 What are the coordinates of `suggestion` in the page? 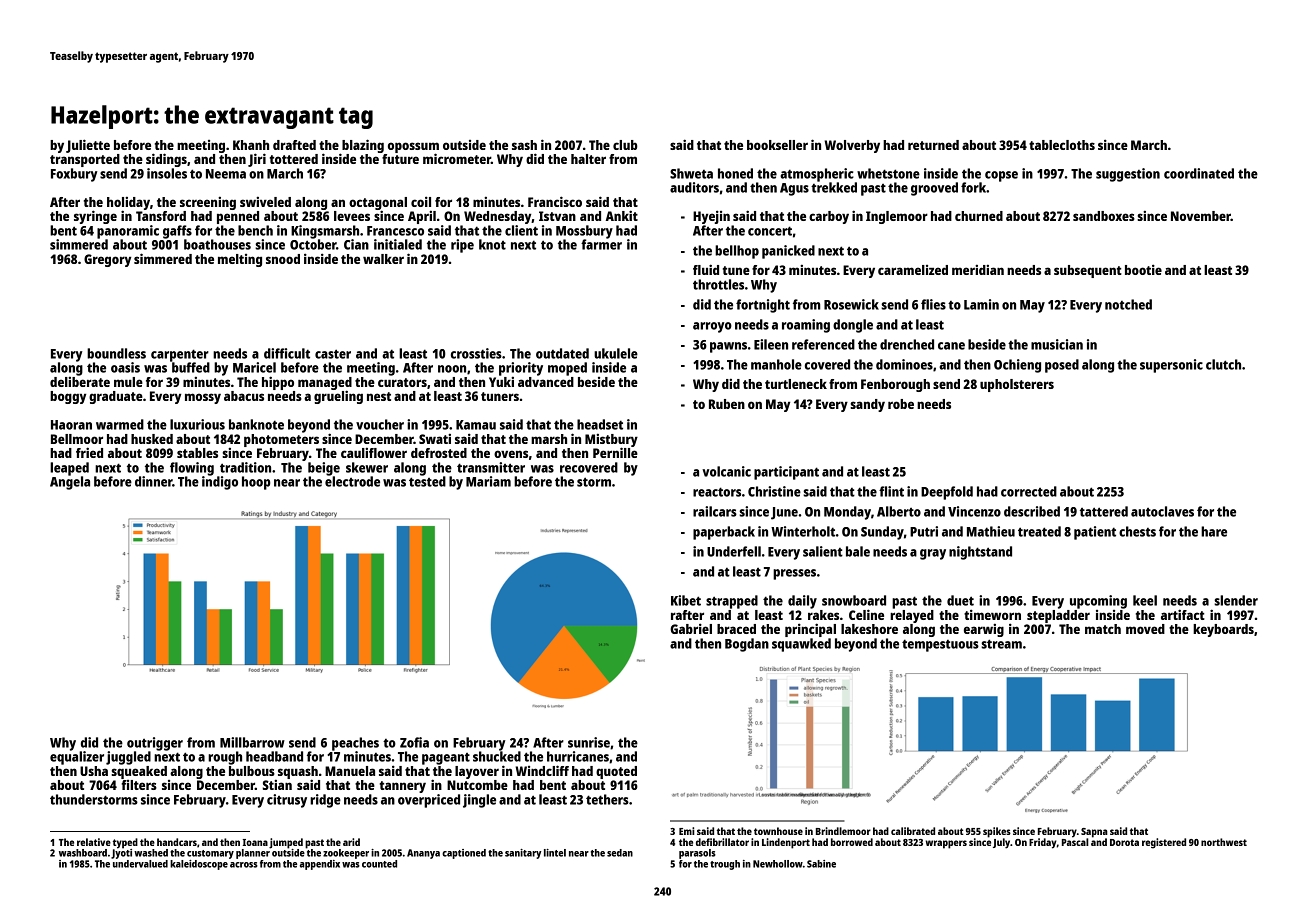 It's located at (1128, 175).
